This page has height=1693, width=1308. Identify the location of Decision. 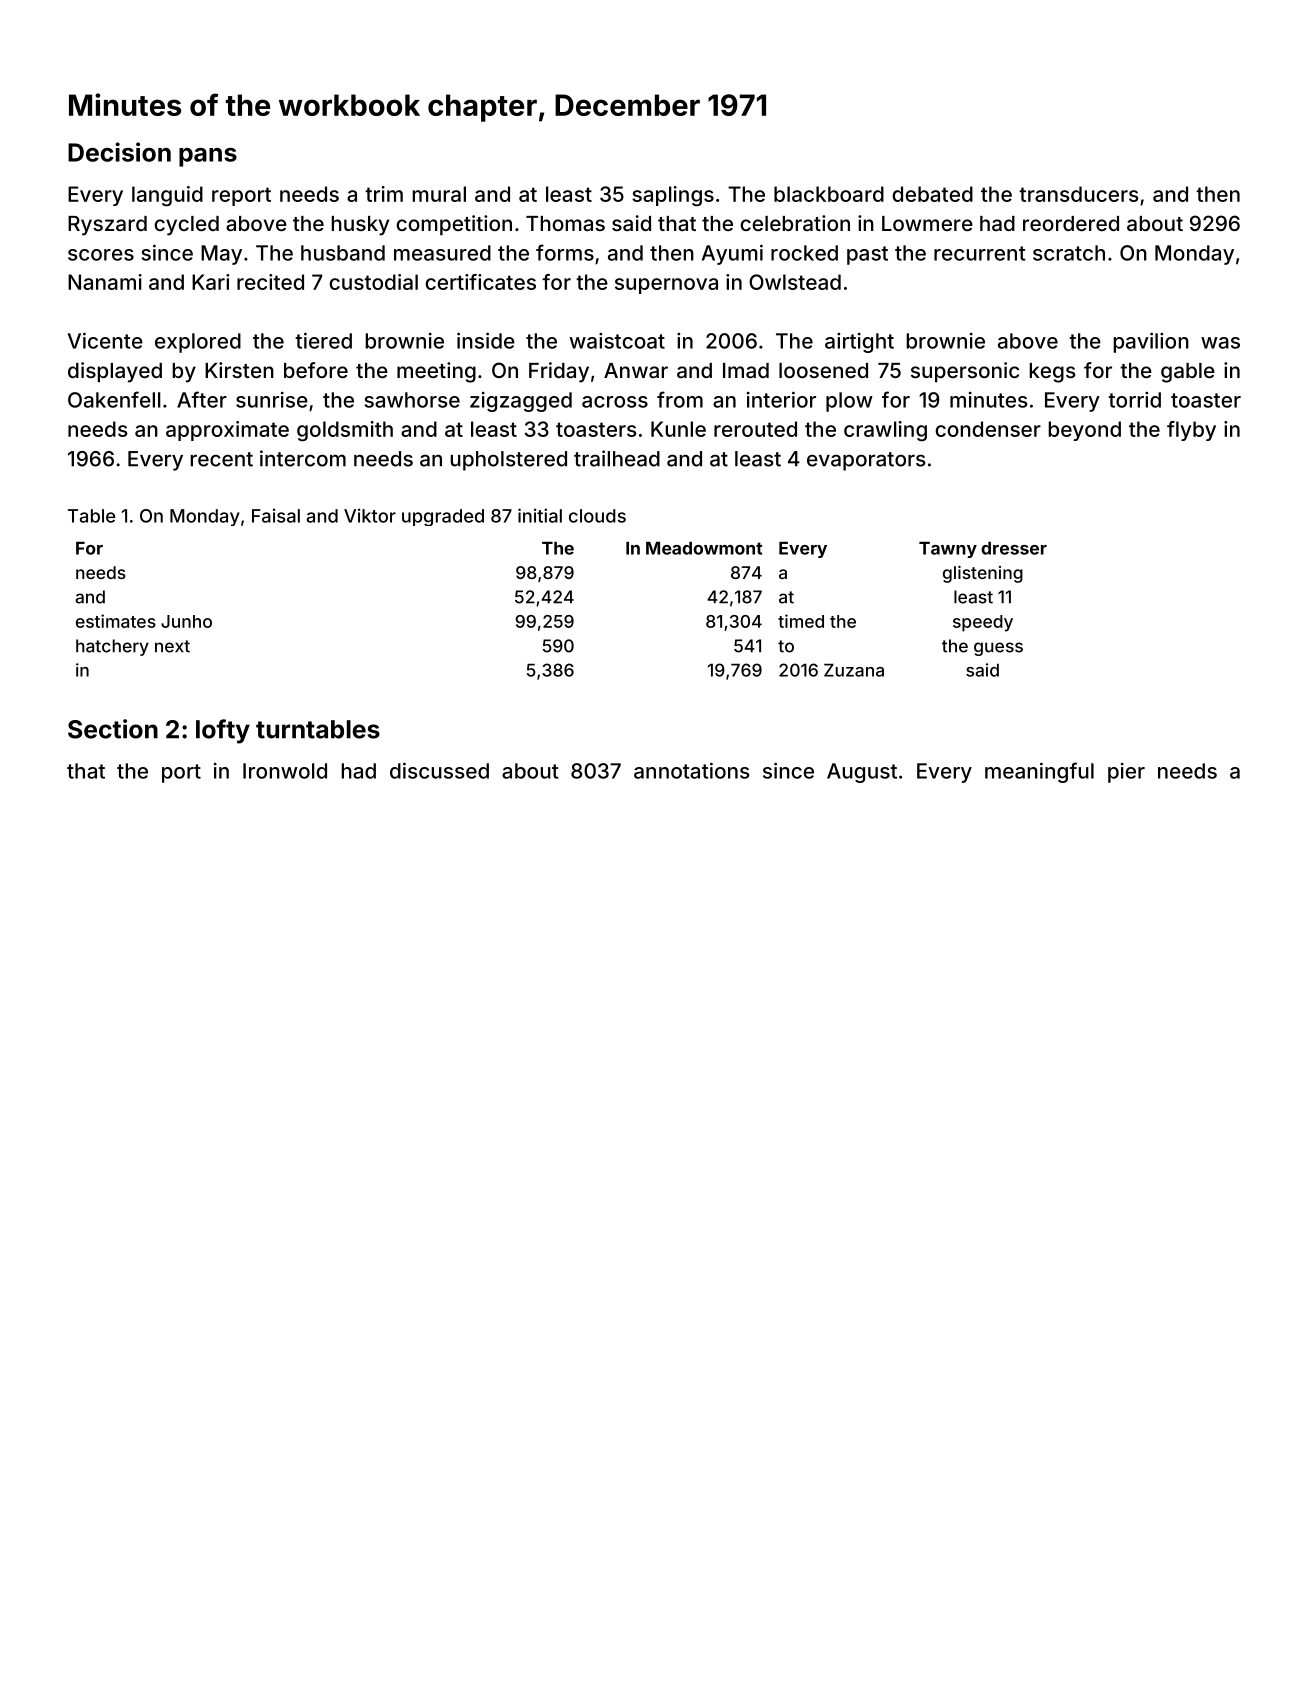
(119, 152).
